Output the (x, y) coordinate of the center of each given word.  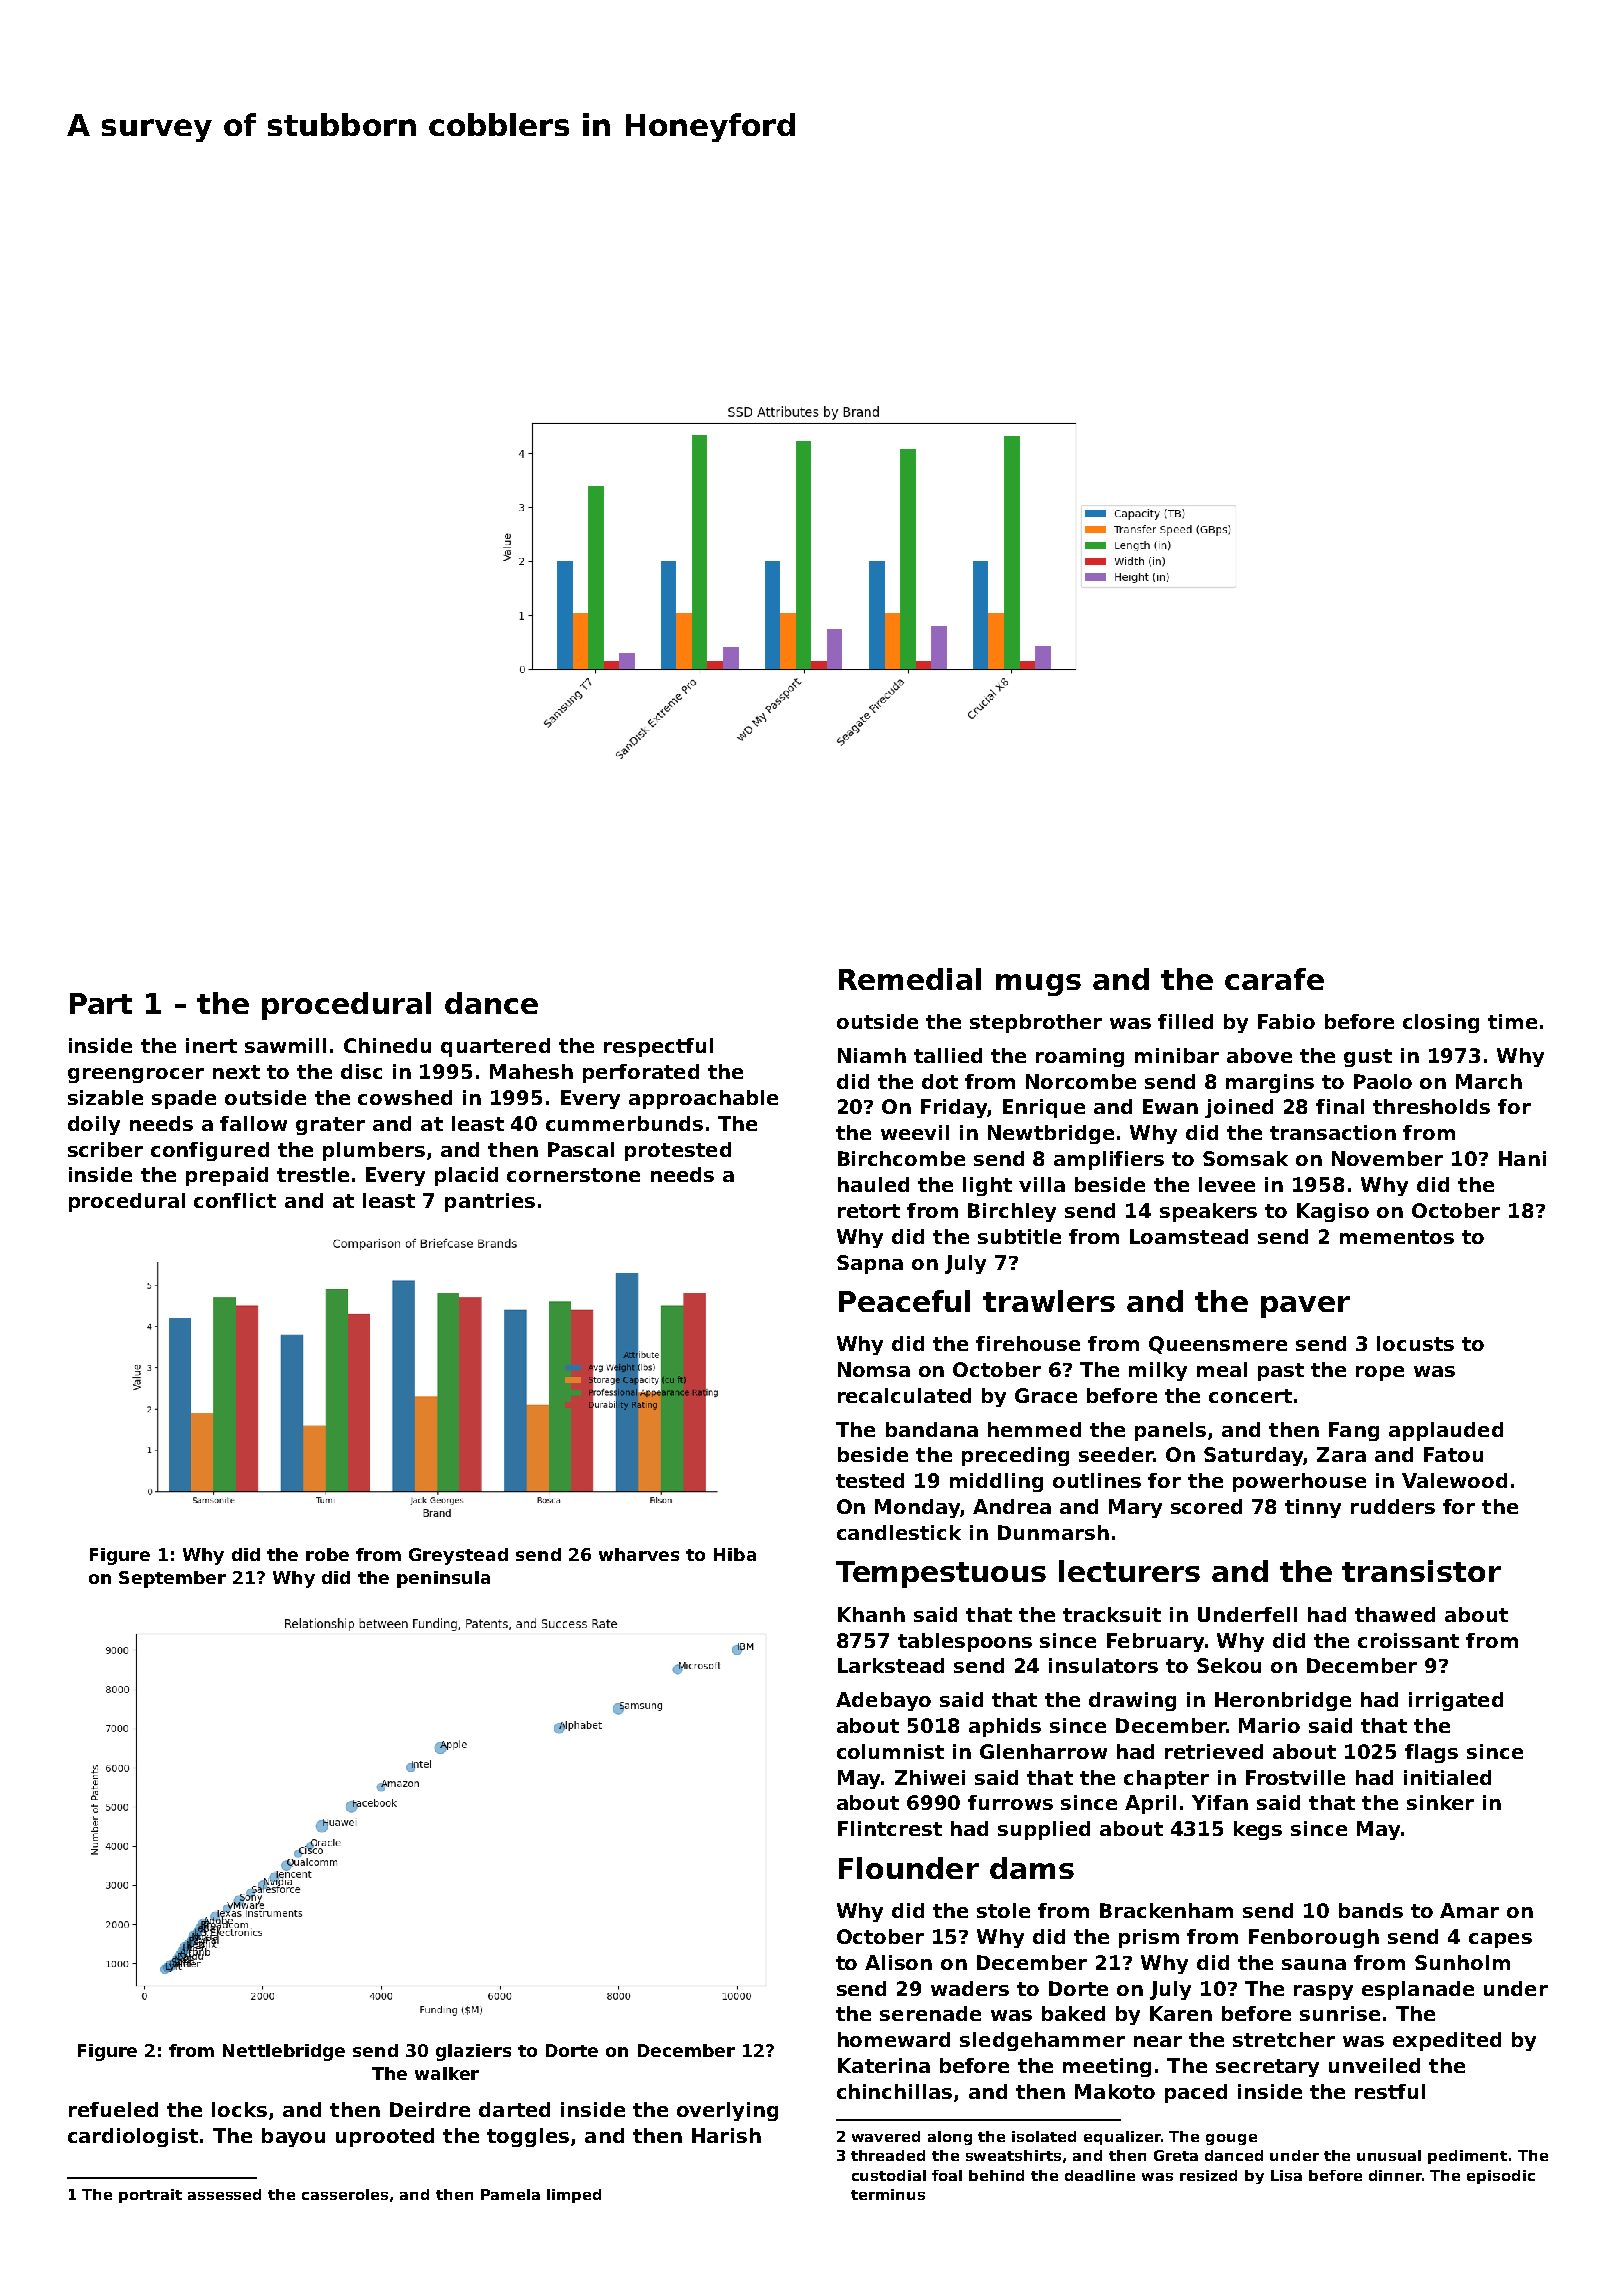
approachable (703, 1099)
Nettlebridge (284, 2052)
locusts (1415, 1343)
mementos (1397, 1237)
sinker (1440, 1802)
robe (327, 1554)
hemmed (1034, 1429)
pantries (490, 1202)
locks (239, 2109)
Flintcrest (890, 1828)
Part (101, 1003)
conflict (235, 1200)
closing (1441, 1023)
